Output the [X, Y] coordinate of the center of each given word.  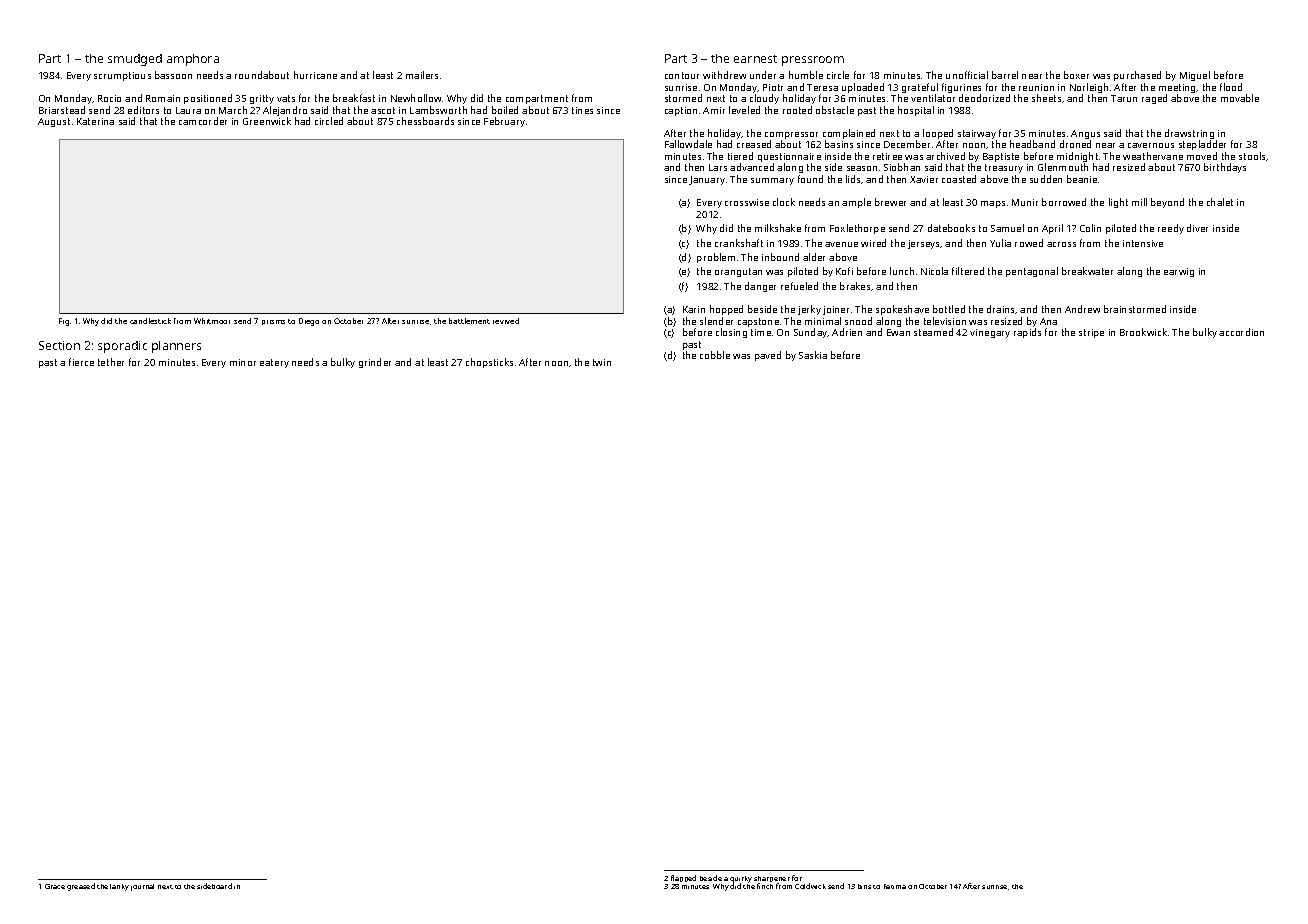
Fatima [895, 886]
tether [111, 362]
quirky [741, 880]
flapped [683, 878]
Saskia [813, 355]
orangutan [738, 272]
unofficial [967, 75]
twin [602, 362]
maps [993, 204]
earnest [755, 59]
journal [142, 887]
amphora [193, 60]
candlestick [150, 321]
